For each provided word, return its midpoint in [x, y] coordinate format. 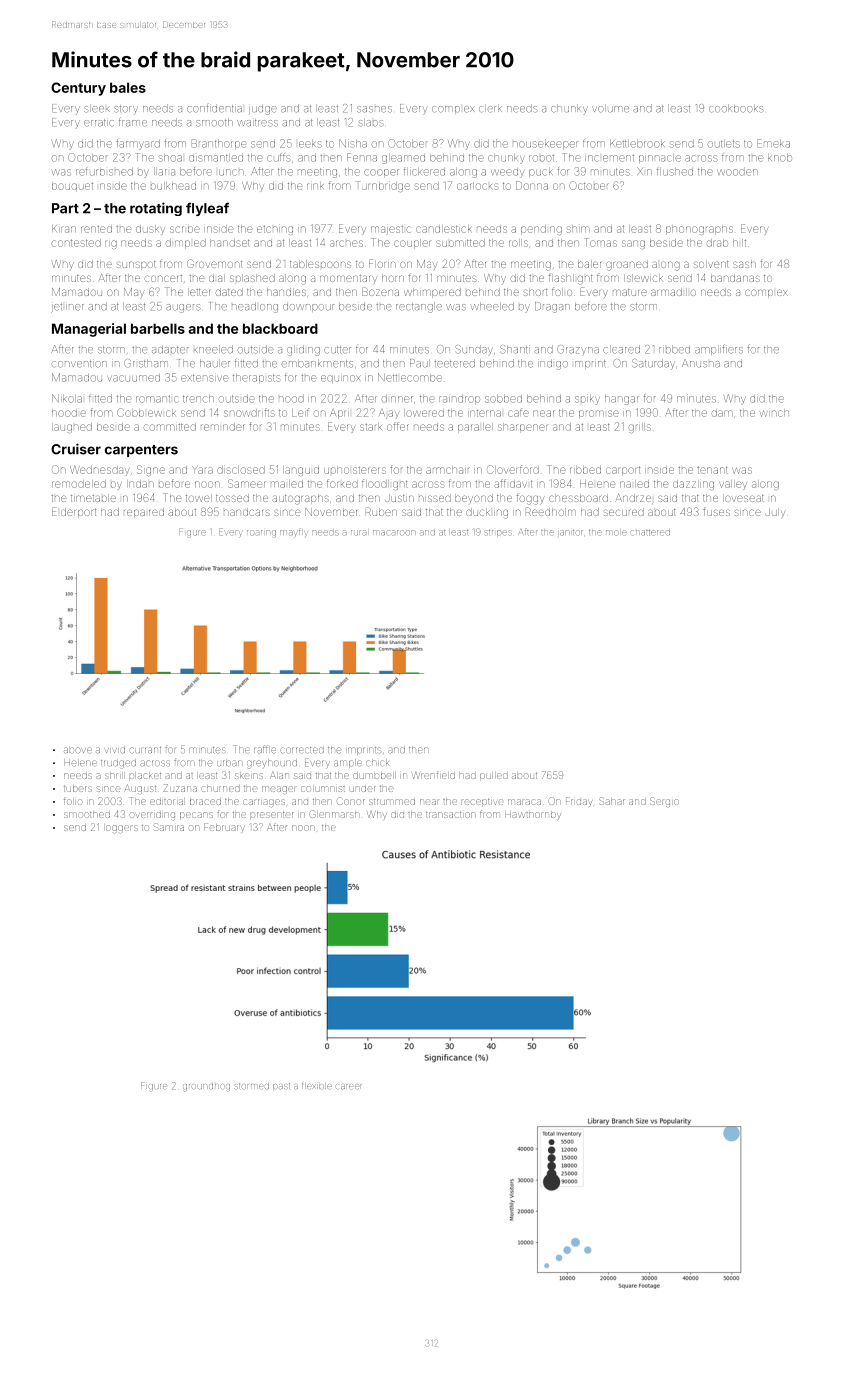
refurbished [104, 172]
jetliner [67, 308]
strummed [392, 802]
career [349, 1086]
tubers [78, 789]
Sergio [664, 802]
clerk [490, 108]
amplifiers [719, 349]
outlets [723, 144]
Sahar [612, 801]
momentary [348, 279]
